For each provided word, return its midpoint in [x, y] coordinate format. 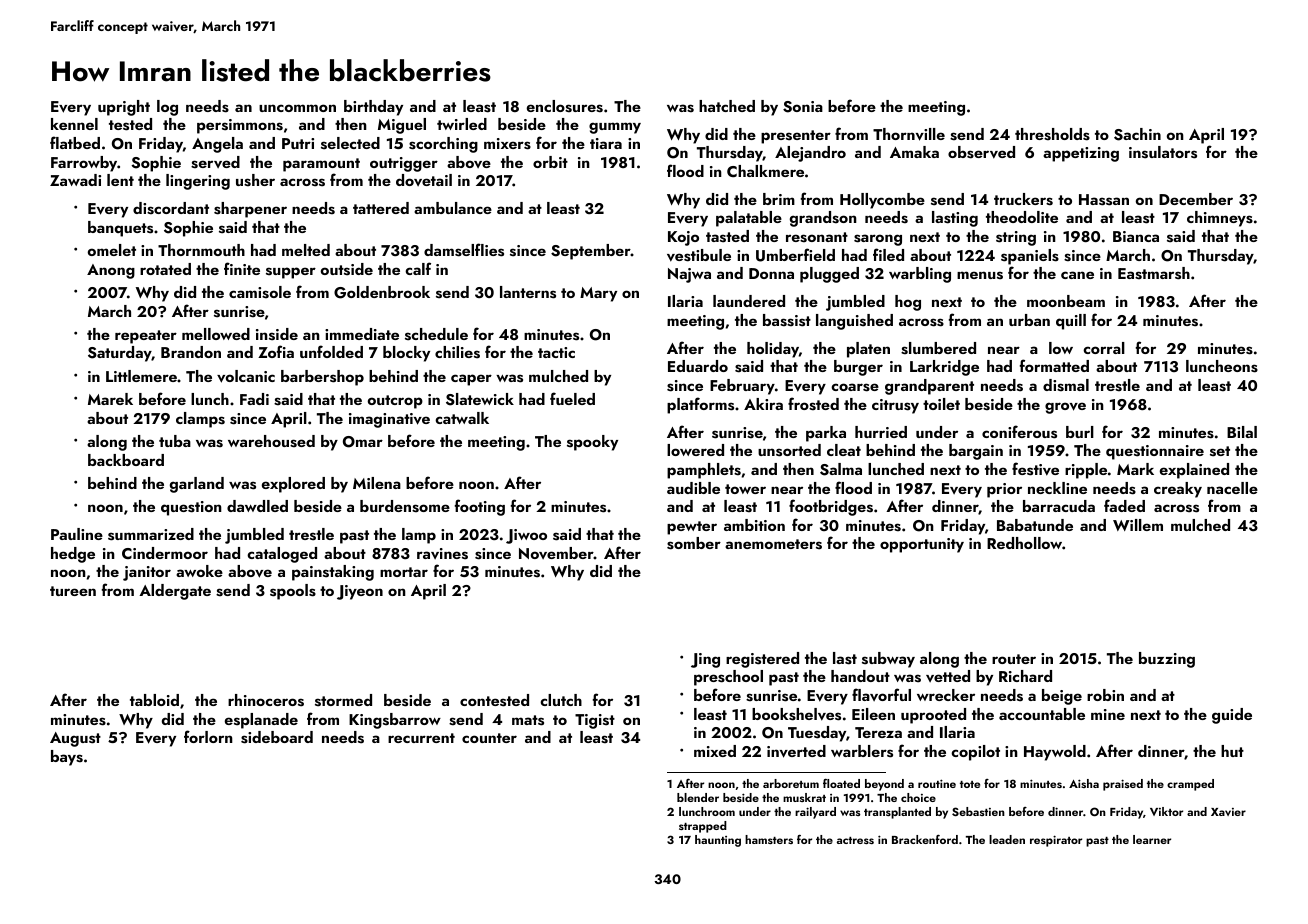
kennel [74, 124]
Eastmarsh [1154, 273]
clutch [561, 700]
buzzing [1167, 660]
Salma [841, 469]
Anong [111, 271]
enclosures [565, 106]
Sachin [1137, 134]
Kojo [683, 238]
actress [855, 840]
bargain [976, 452]
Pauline [77, 534]
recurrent [421, 738]
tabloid [154, 700]
